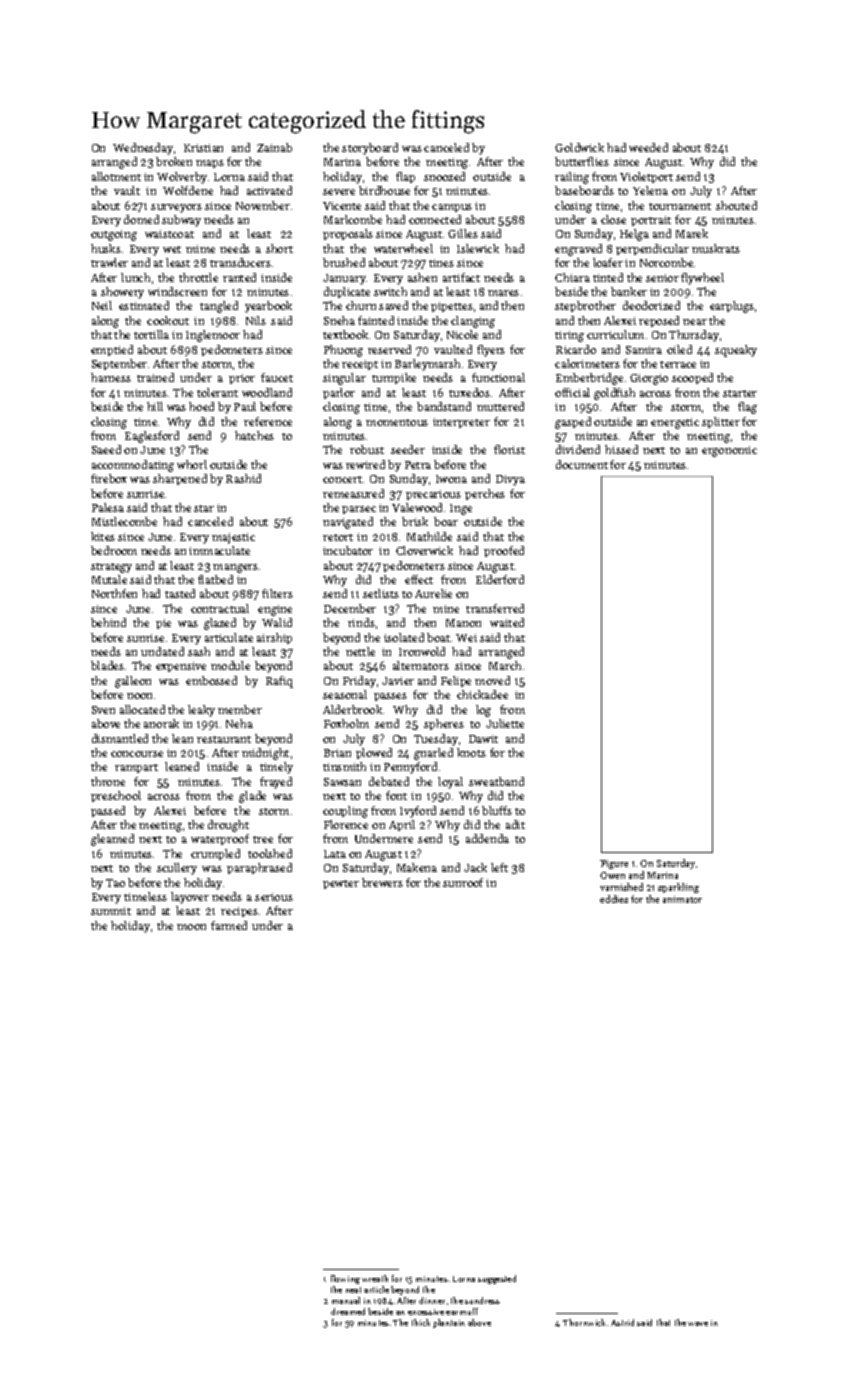 This image has height=1400, width=849. Describe the element at coordinates (345, 1279) in the image. I see `flowing` at that location.
